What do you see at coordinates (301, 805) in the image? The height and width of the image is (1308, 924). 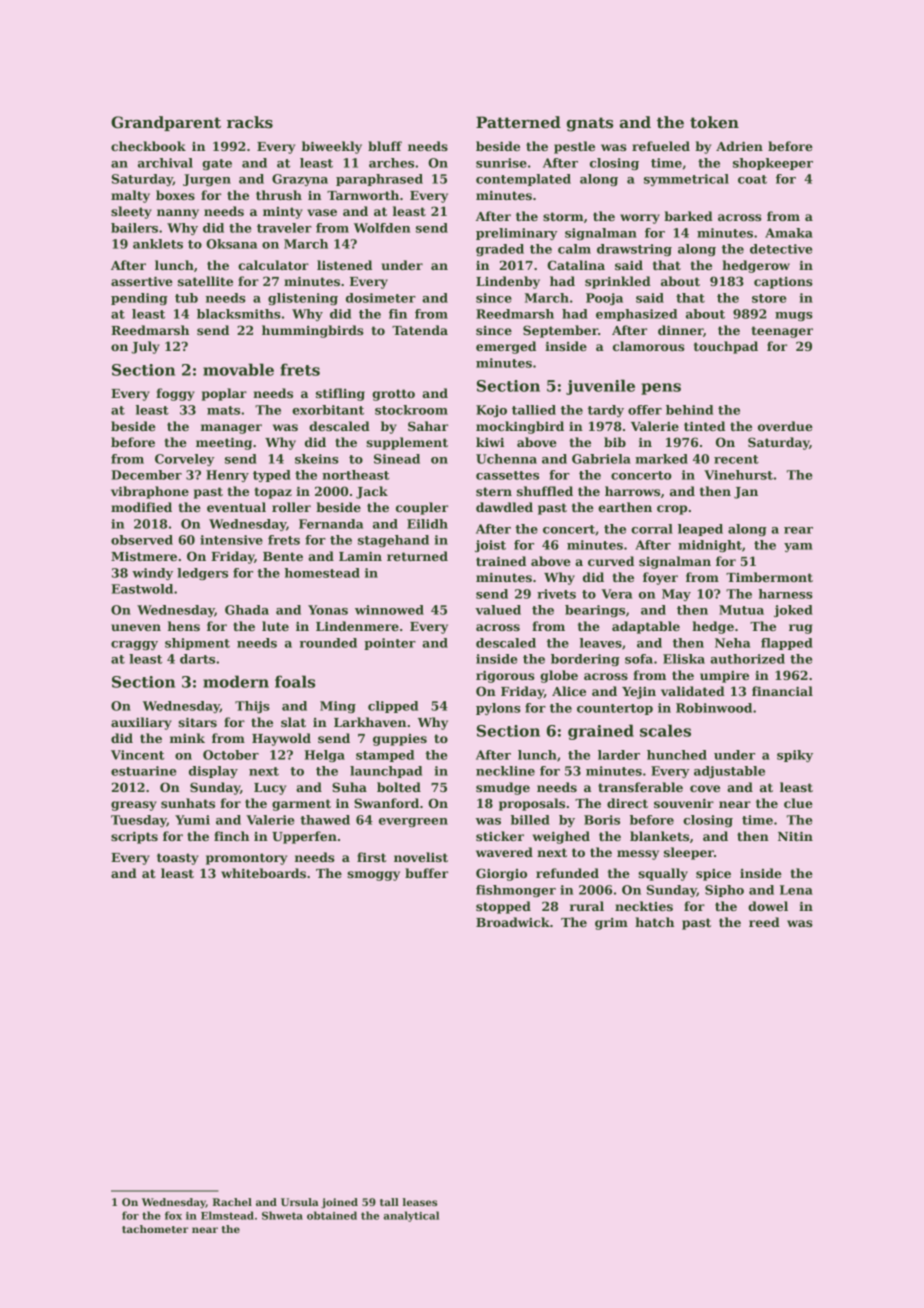 I see `garment` at bounding box center [301, 805].
